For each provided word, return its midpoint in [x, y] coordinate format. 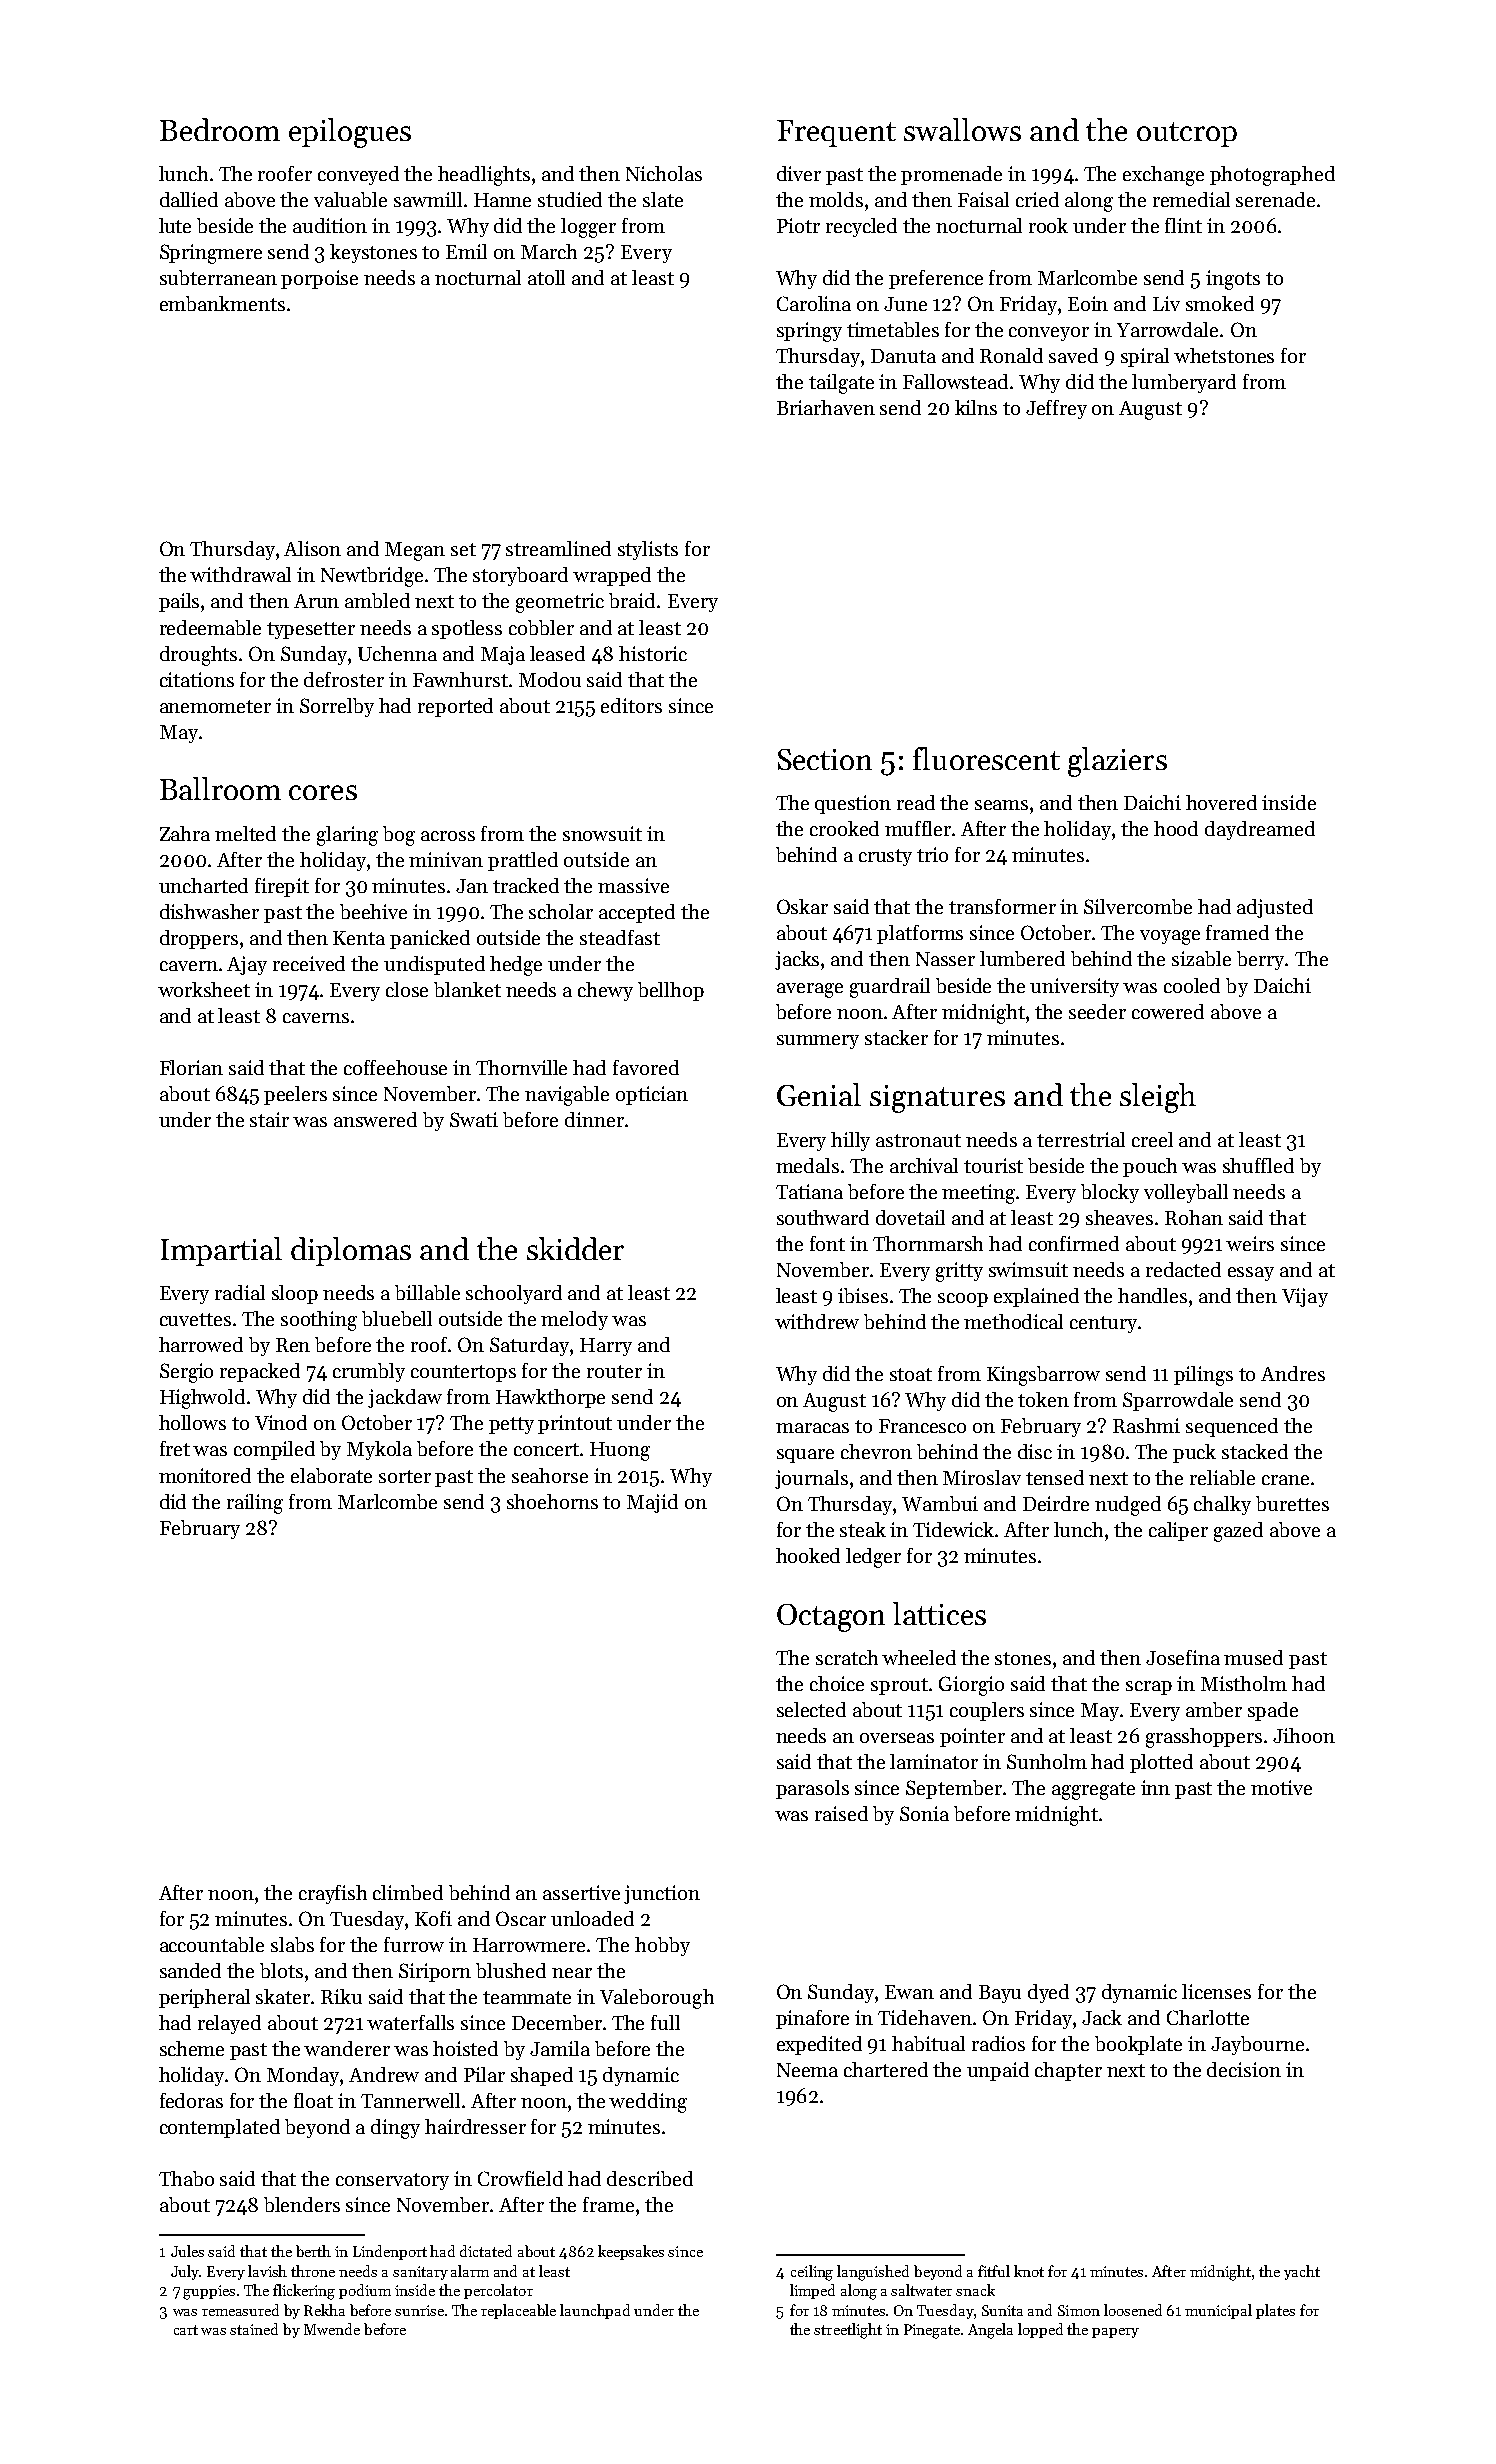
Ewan [909, 1992]
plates [1275, 2311]
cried [1037, 199]
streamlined [558, 548]
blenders [302, 2204]
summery [818, 1042]
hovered [1221, 802]
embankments [222, 303]
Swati [474, 1119]
